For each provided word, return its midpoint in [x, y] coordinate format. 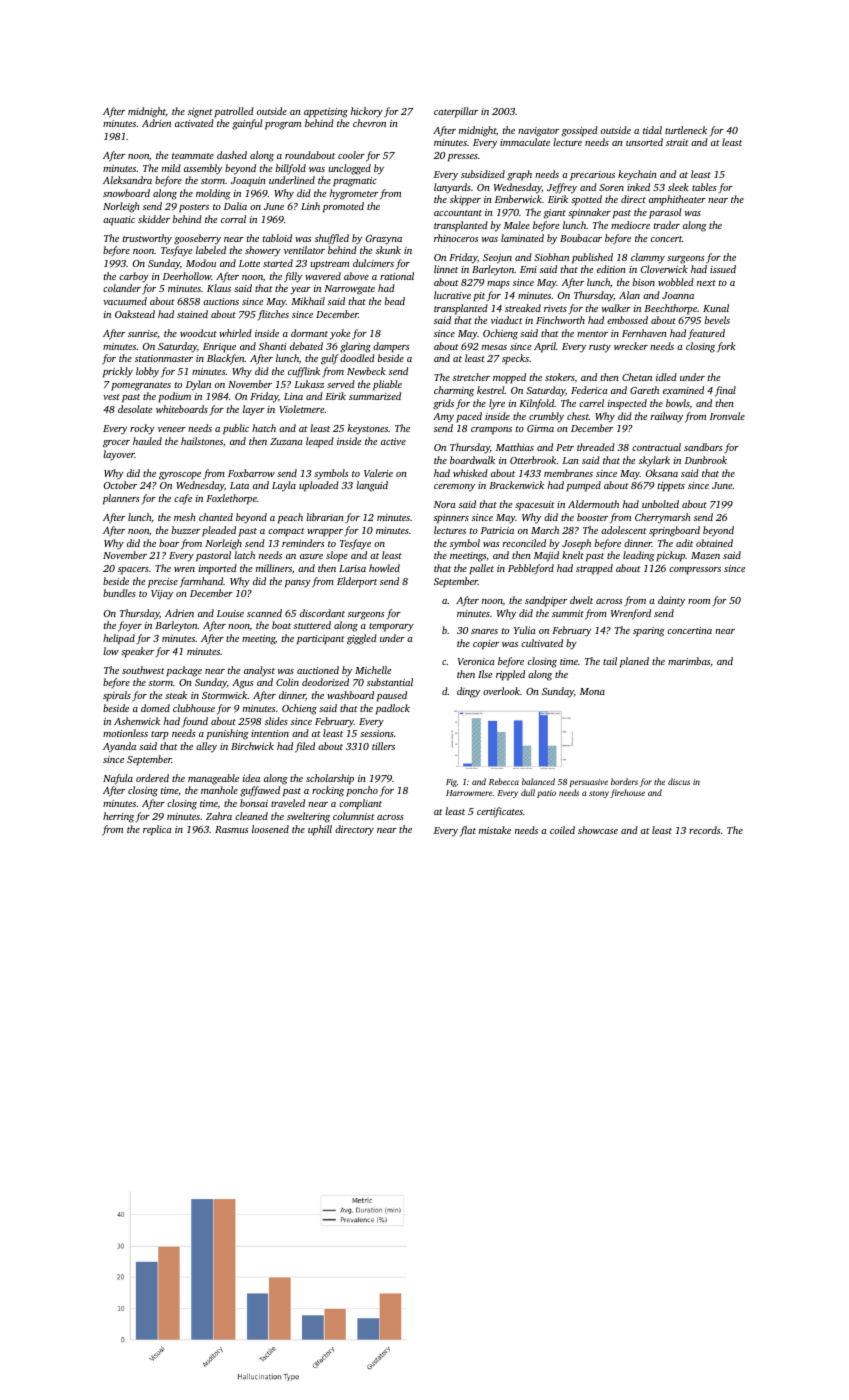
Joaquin [248, 182]
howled [384, 568]
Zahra [219, 816]
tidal [652, 130]
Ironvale [727, 416]
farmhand [201, 582]
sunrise [143, 334]
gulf [330, 359]
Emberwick [518, 199]
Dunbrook [706, 460]
